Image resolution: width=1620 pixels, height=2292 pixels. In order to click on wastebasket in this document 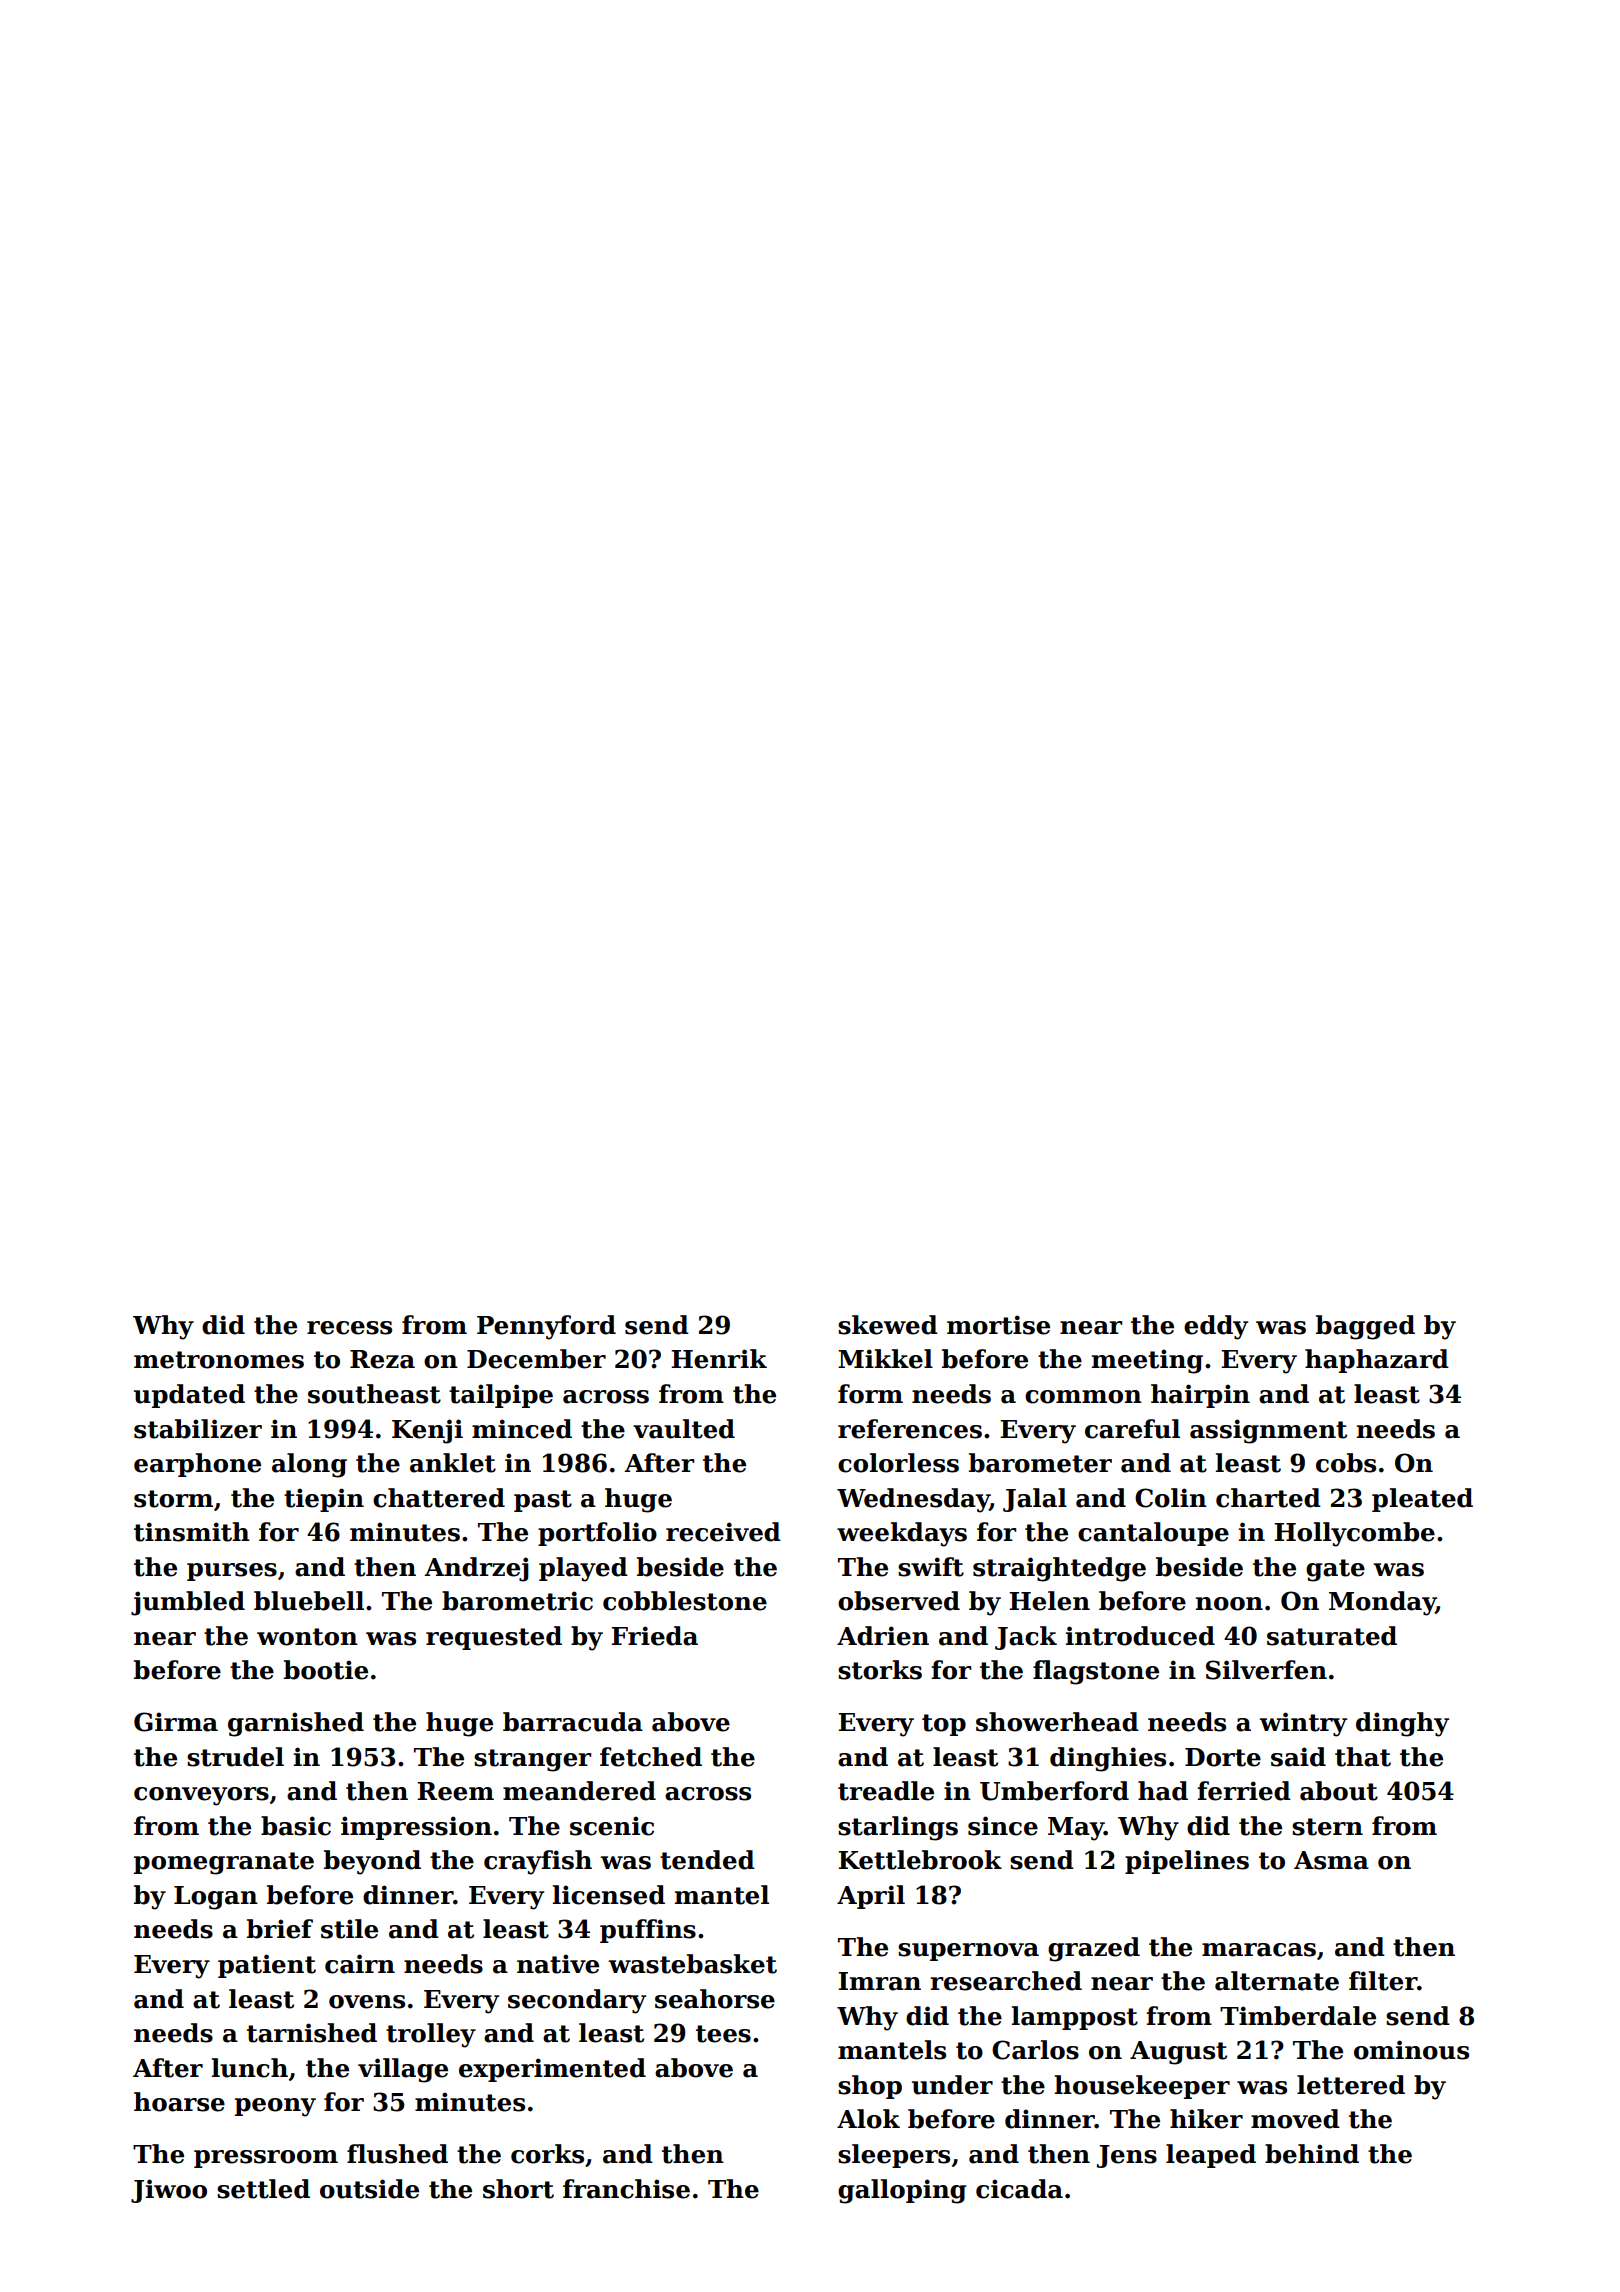, I will do `click(692, 1964)`.
